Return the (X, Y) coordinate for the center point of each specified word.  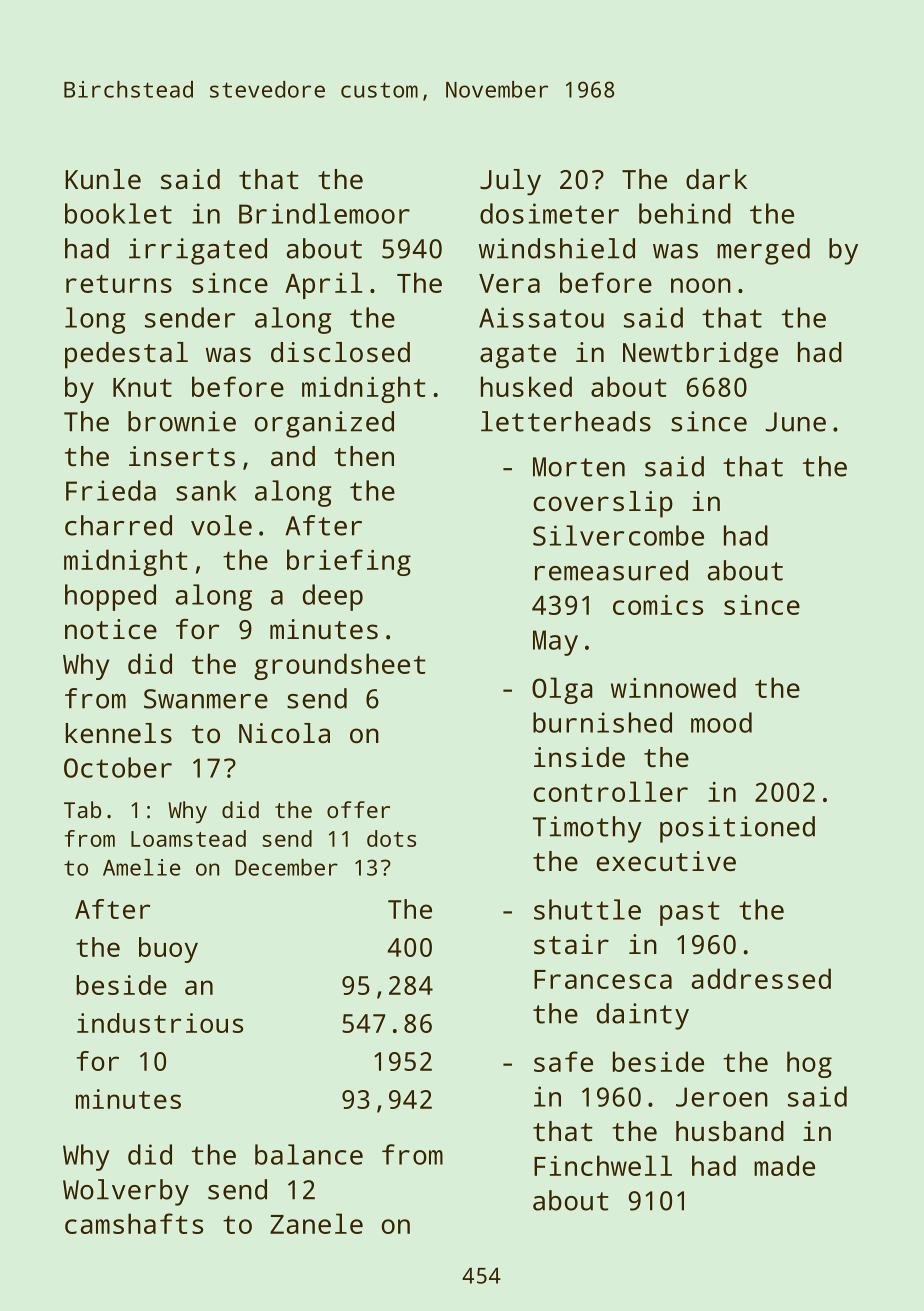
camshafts (134, 1223)
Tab (82, 809)
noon (701, 285)
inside (579, 757)
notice (111, 629)
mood (721, 722)
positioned (737, 829)
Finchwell (603, 1165)
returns (119, 284)
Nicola (284, 733)
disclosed (340, 352)
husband (730, 1131)
